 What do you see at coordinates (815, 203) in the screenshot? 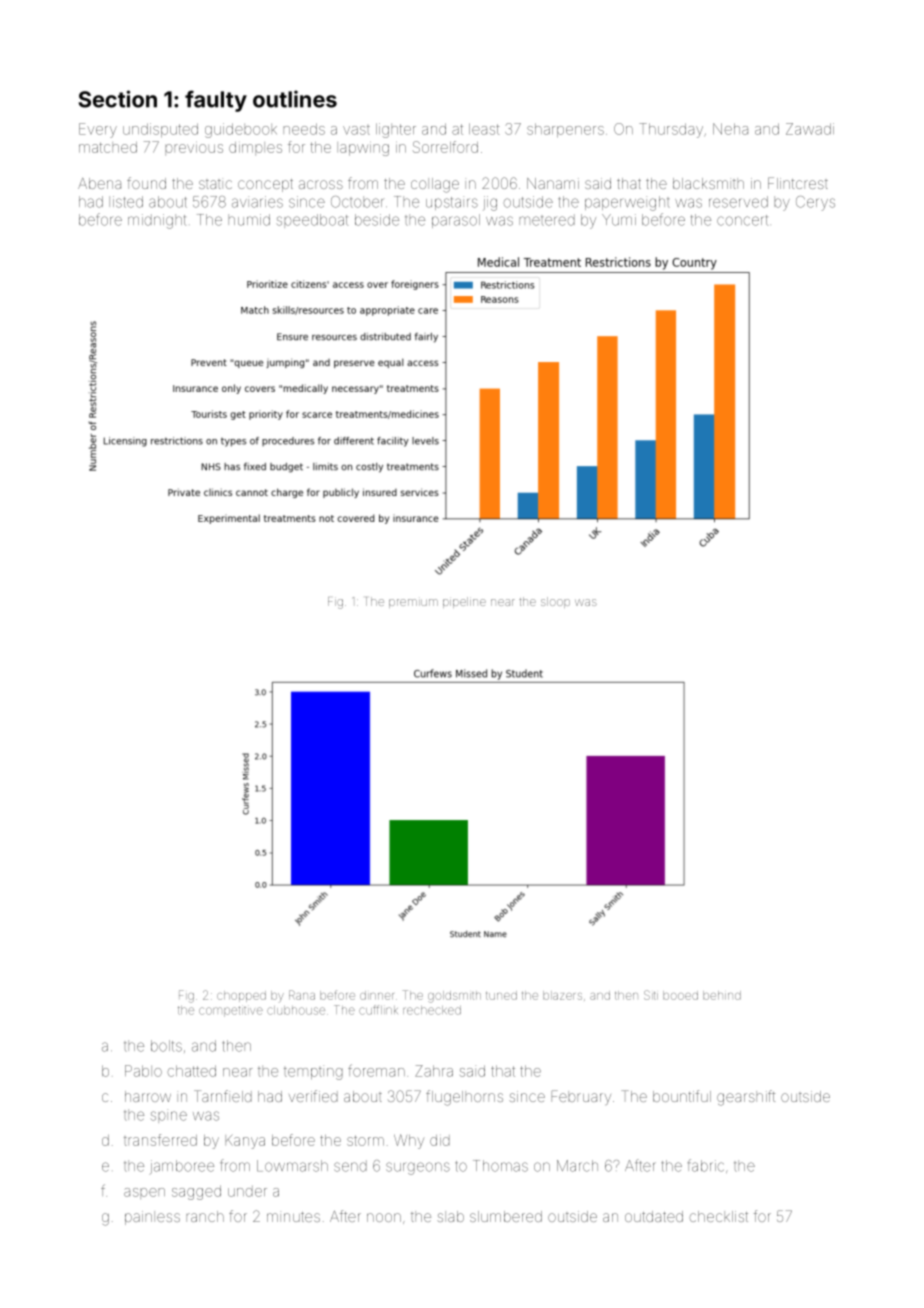
I see `Cerys` at bounding box center [815, 203].
